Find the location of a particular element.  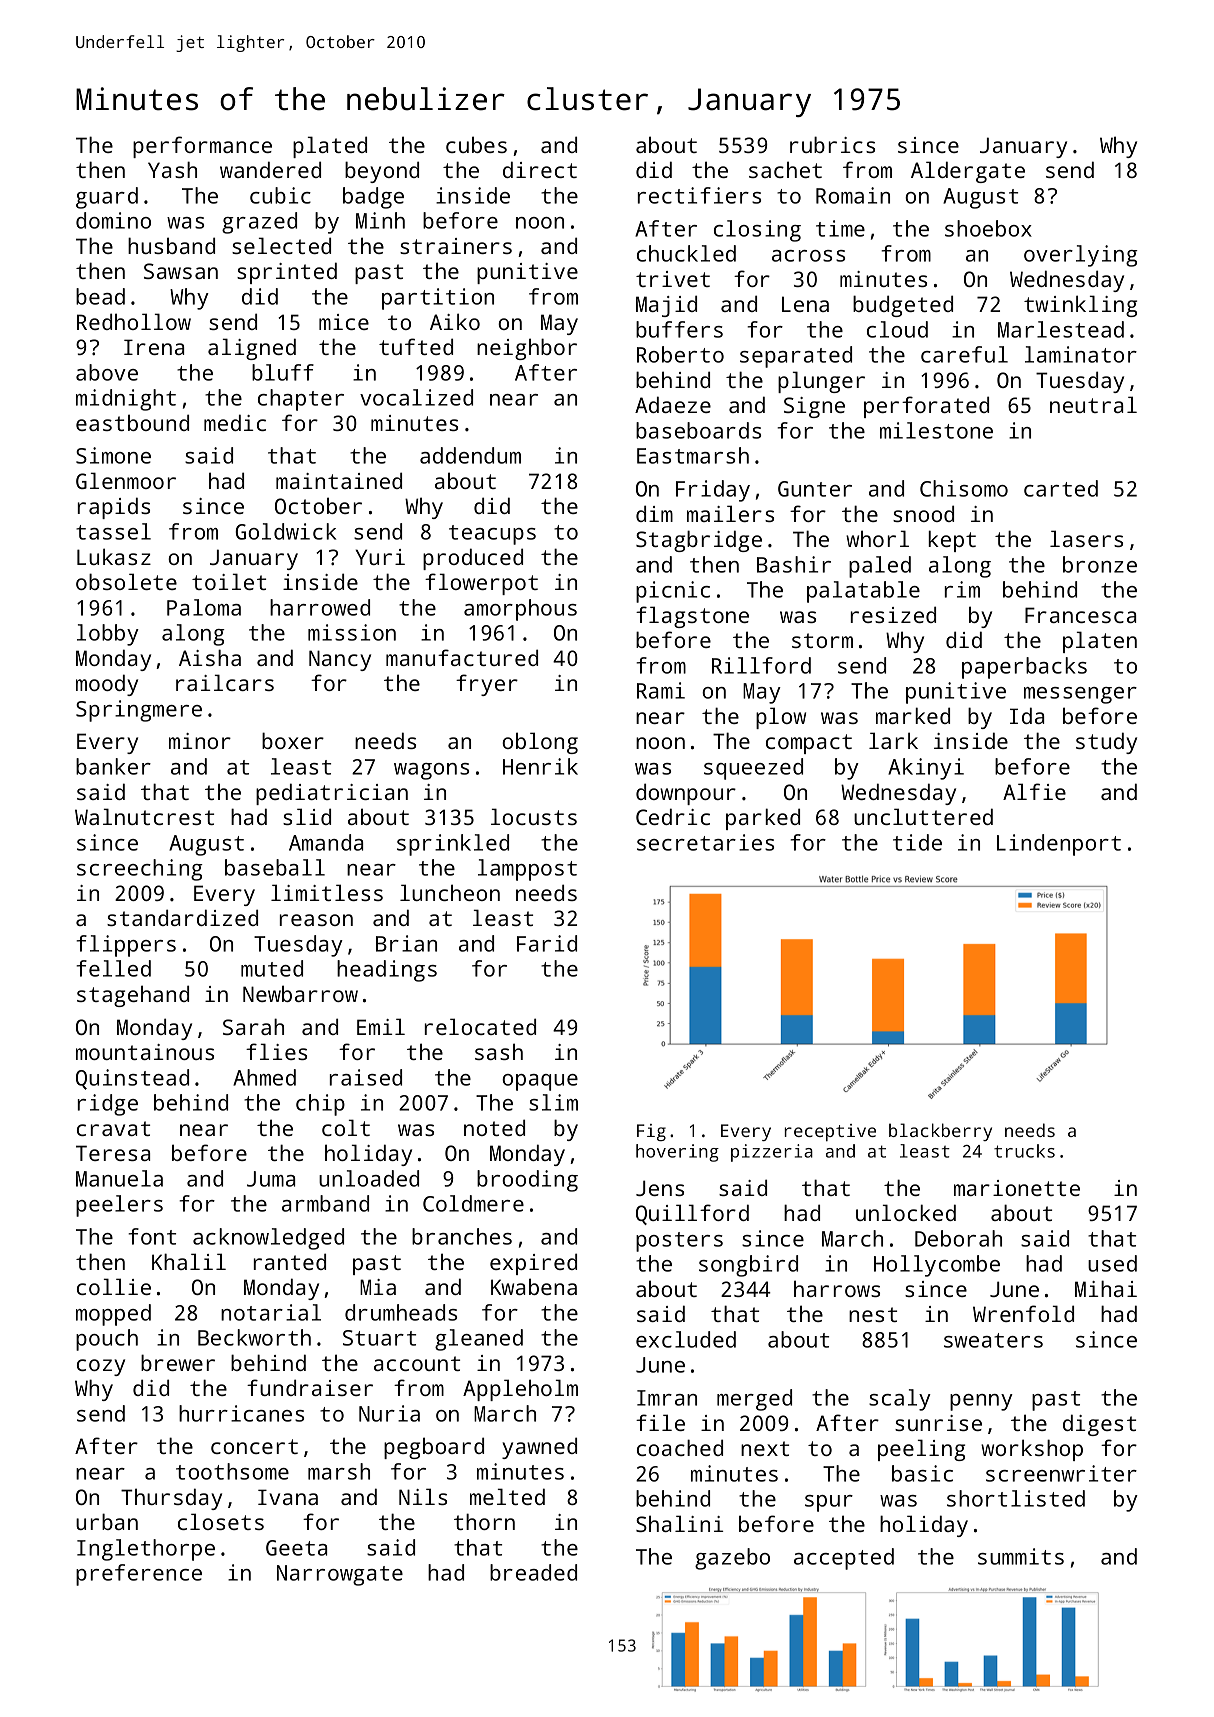

Roberto is located at coordinates (680, 354).
